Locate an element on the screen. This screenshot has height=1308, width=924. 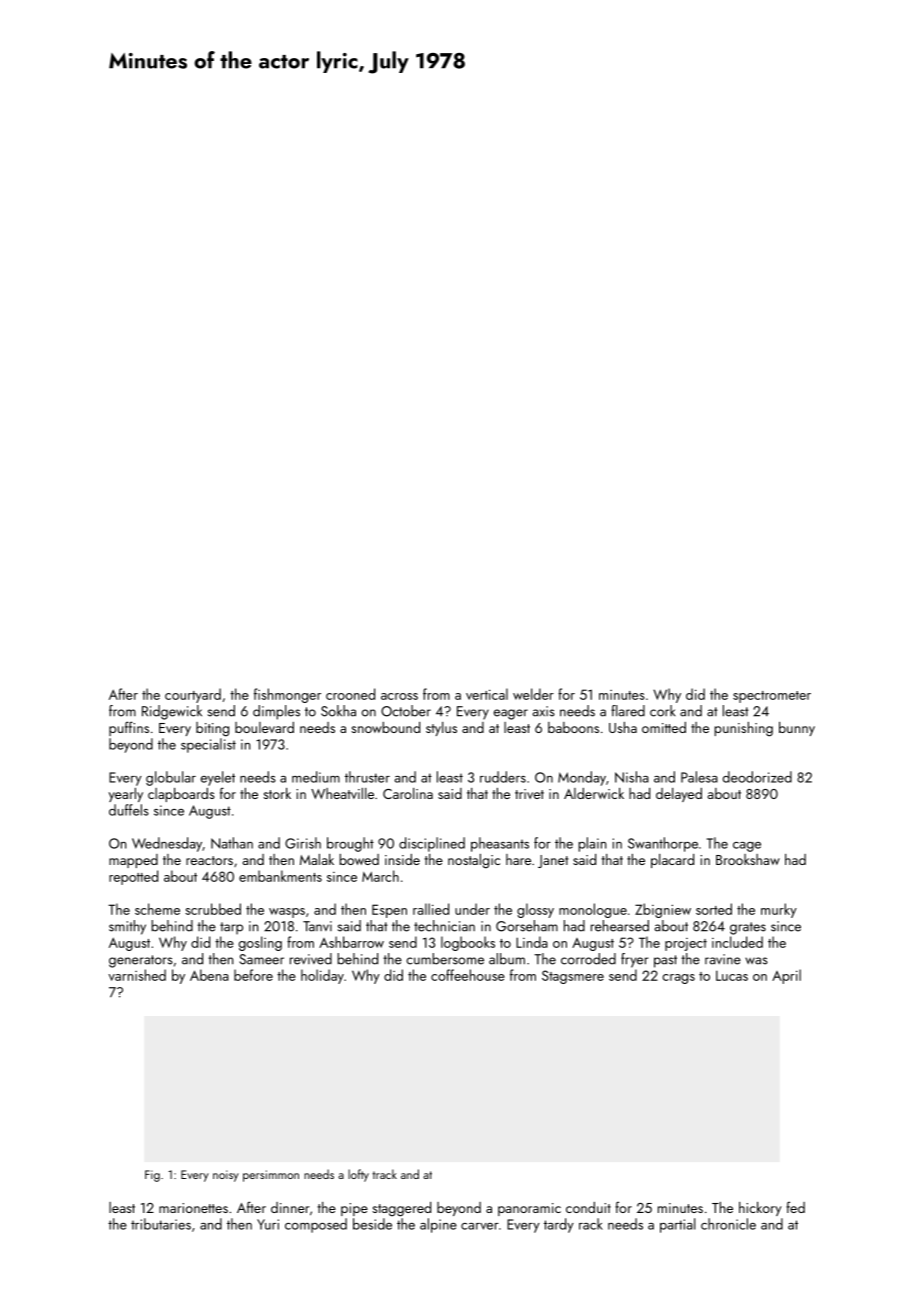
fed is located at coordinates (795, 1207).
